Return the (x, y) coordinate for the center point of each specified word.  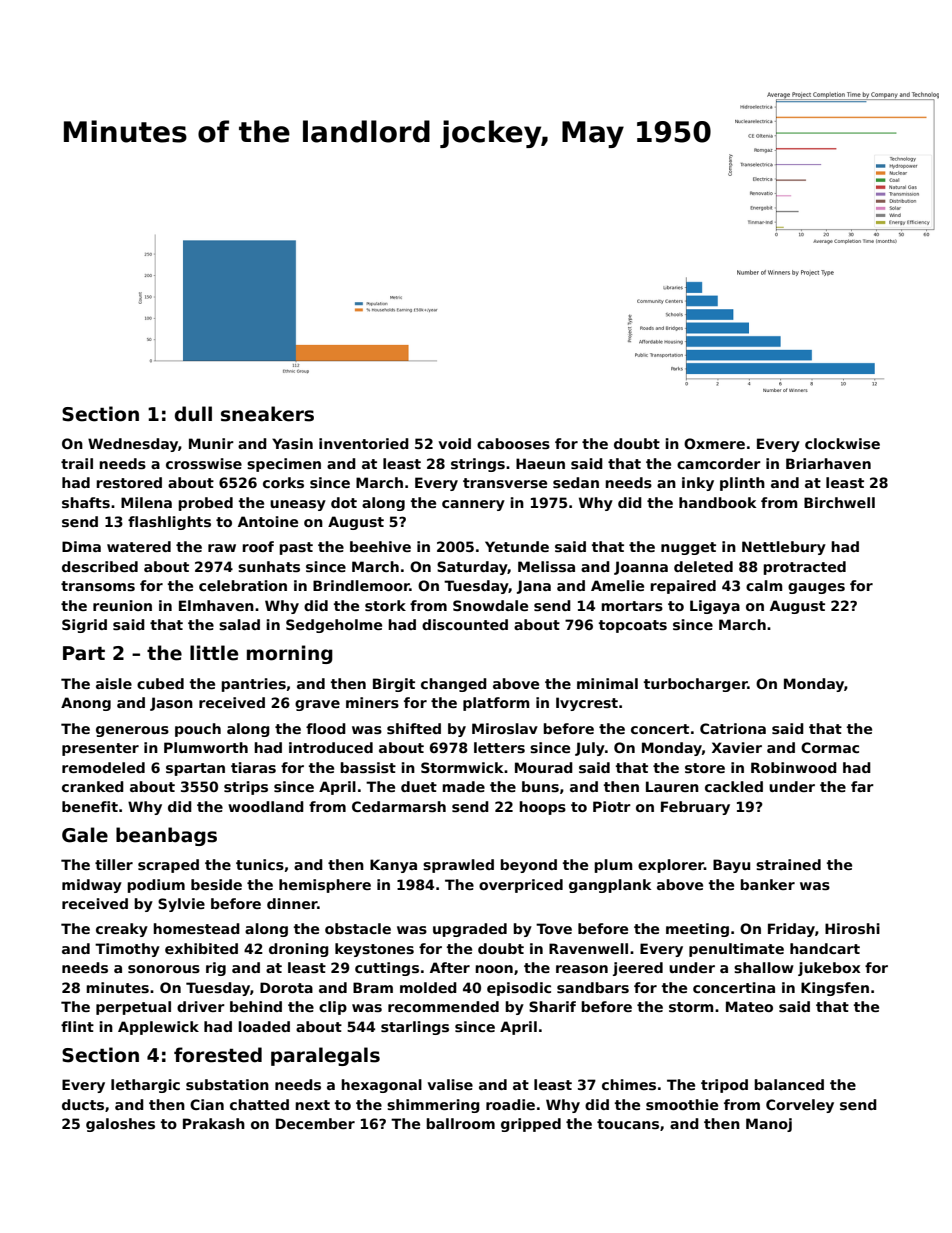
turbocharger (696, 685)
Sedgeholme (334, 626)
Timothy (127, 950)
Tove (554, 928)
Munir (211, 443)
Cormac (830, 747)
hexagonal (381, 1086)
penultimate (736, 950)
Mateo (749, 1006)
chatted (259, 1104)
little (214, 653)
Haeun (540, 463)
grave (317, 705)
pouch (198, 730)
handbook (717, 502)
